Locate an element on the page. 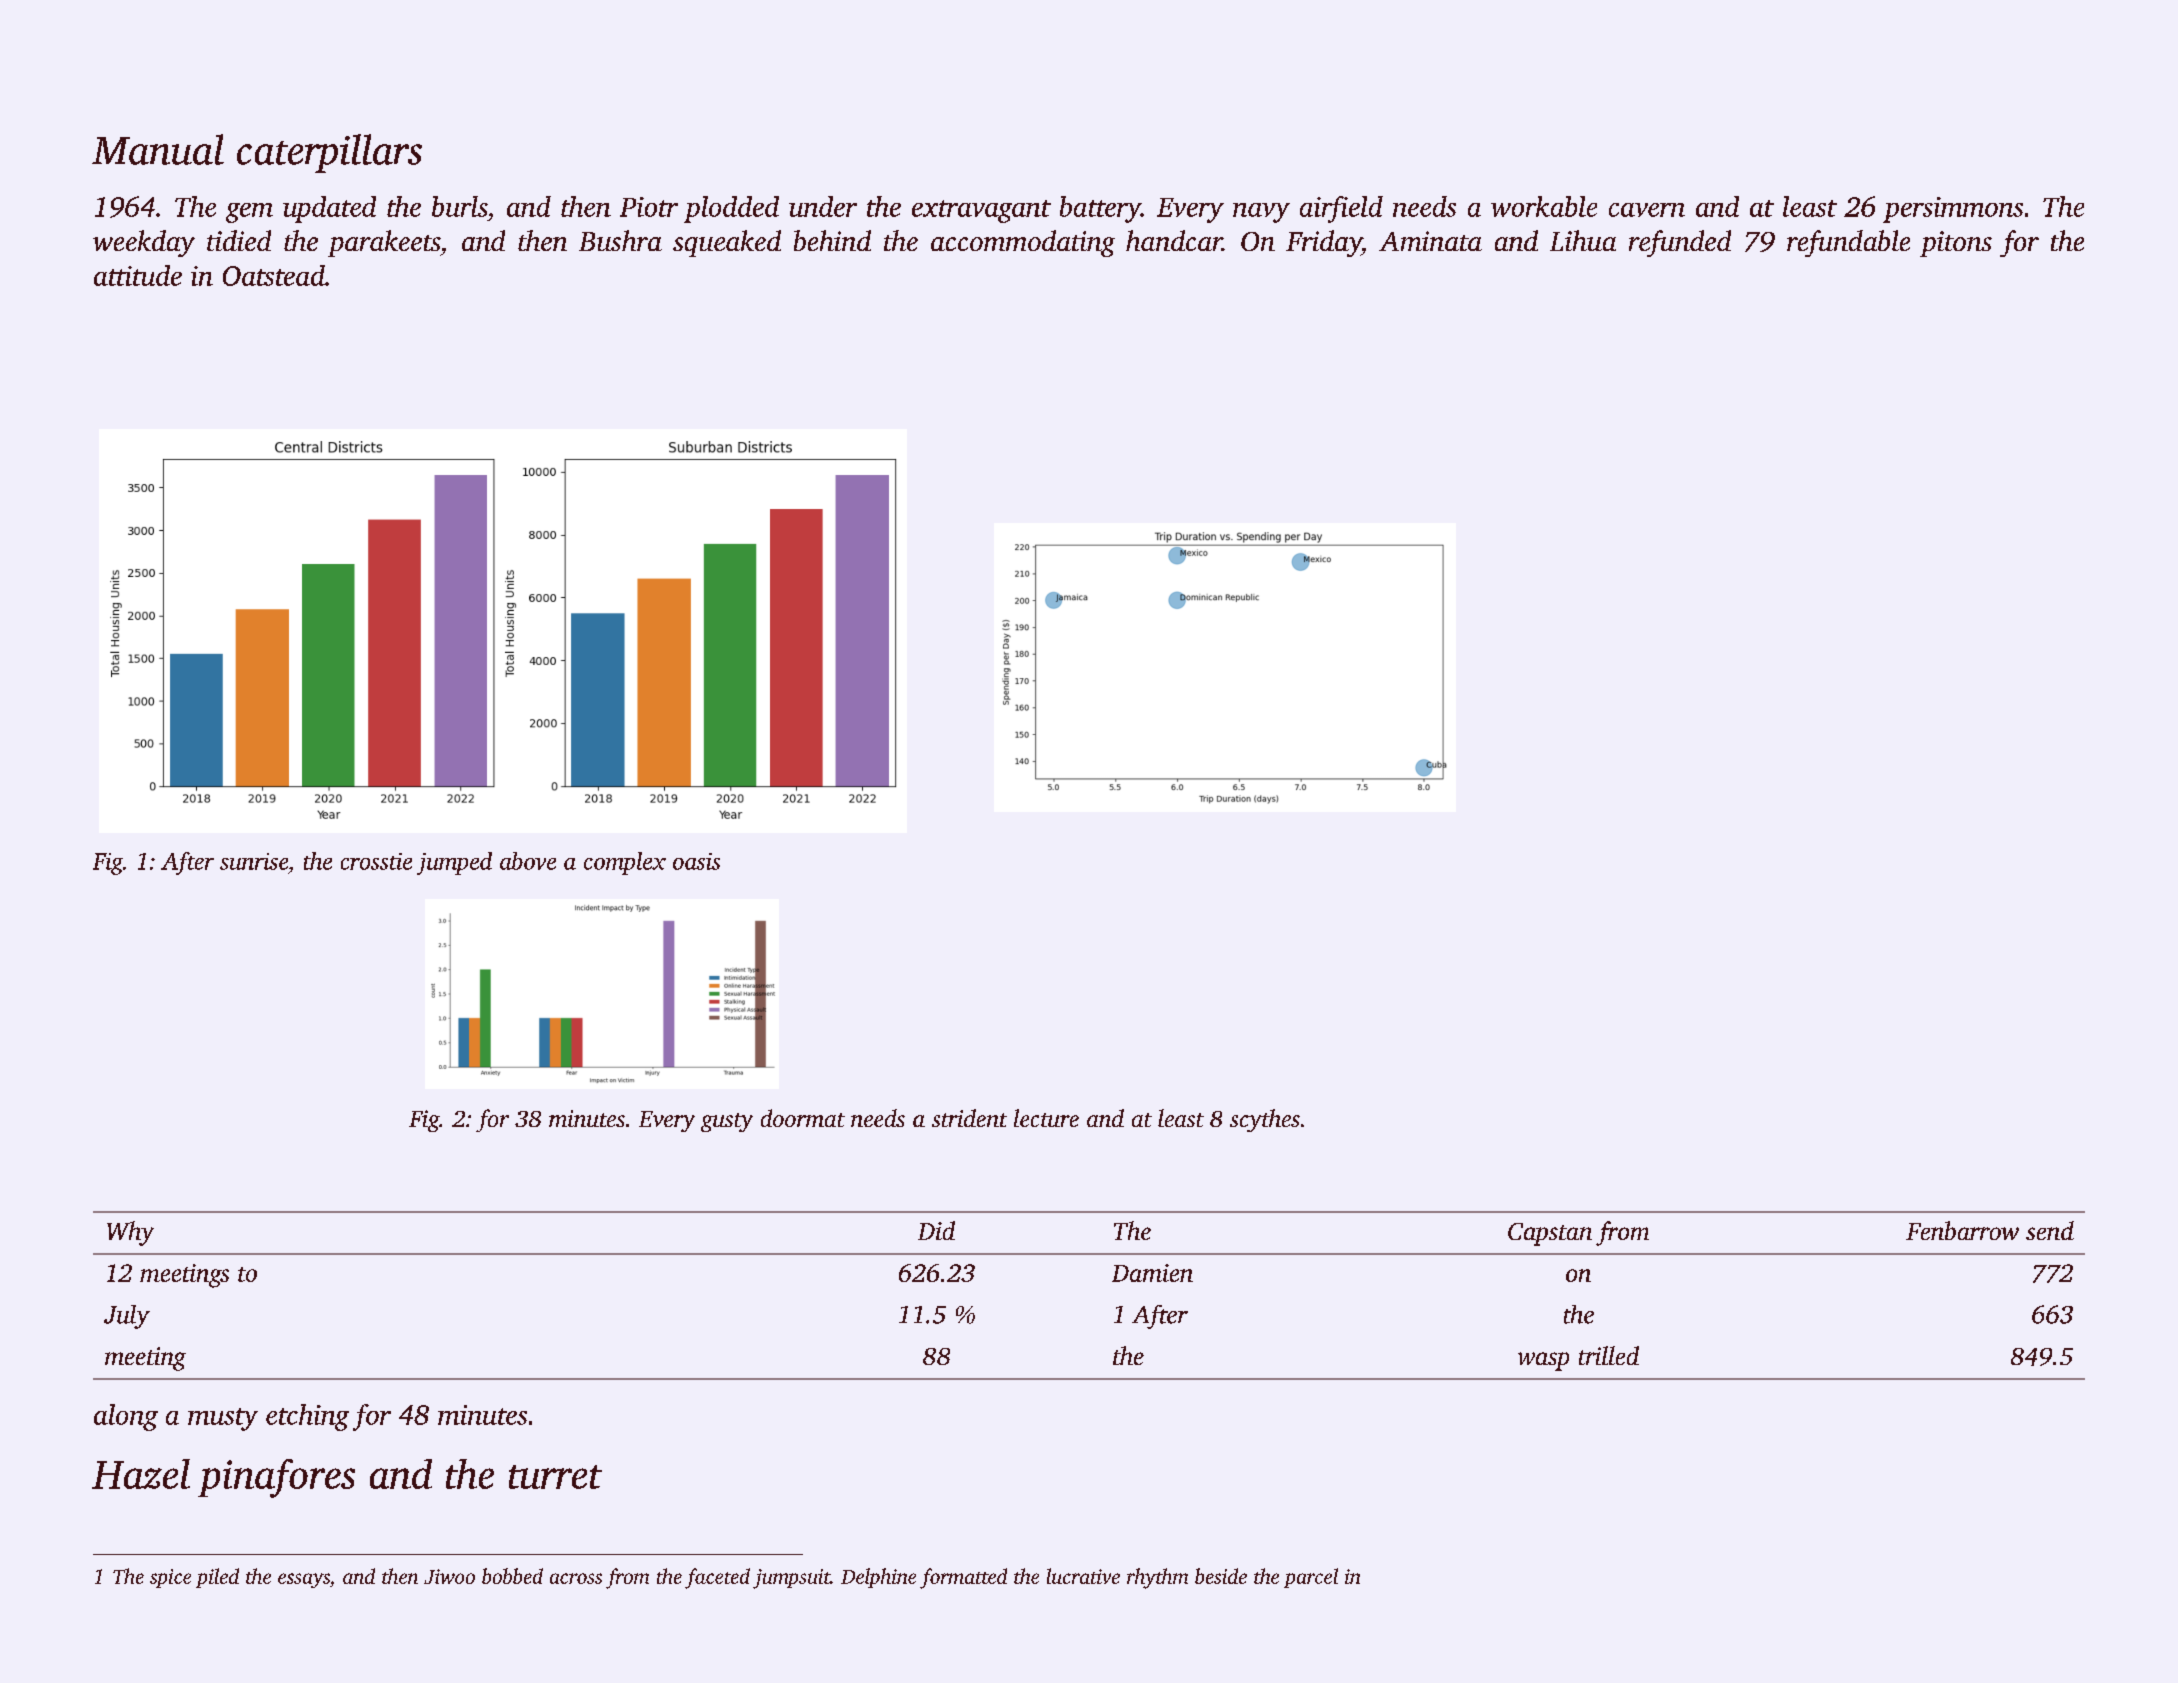  sunrise is located at coordinates (254, 861).
